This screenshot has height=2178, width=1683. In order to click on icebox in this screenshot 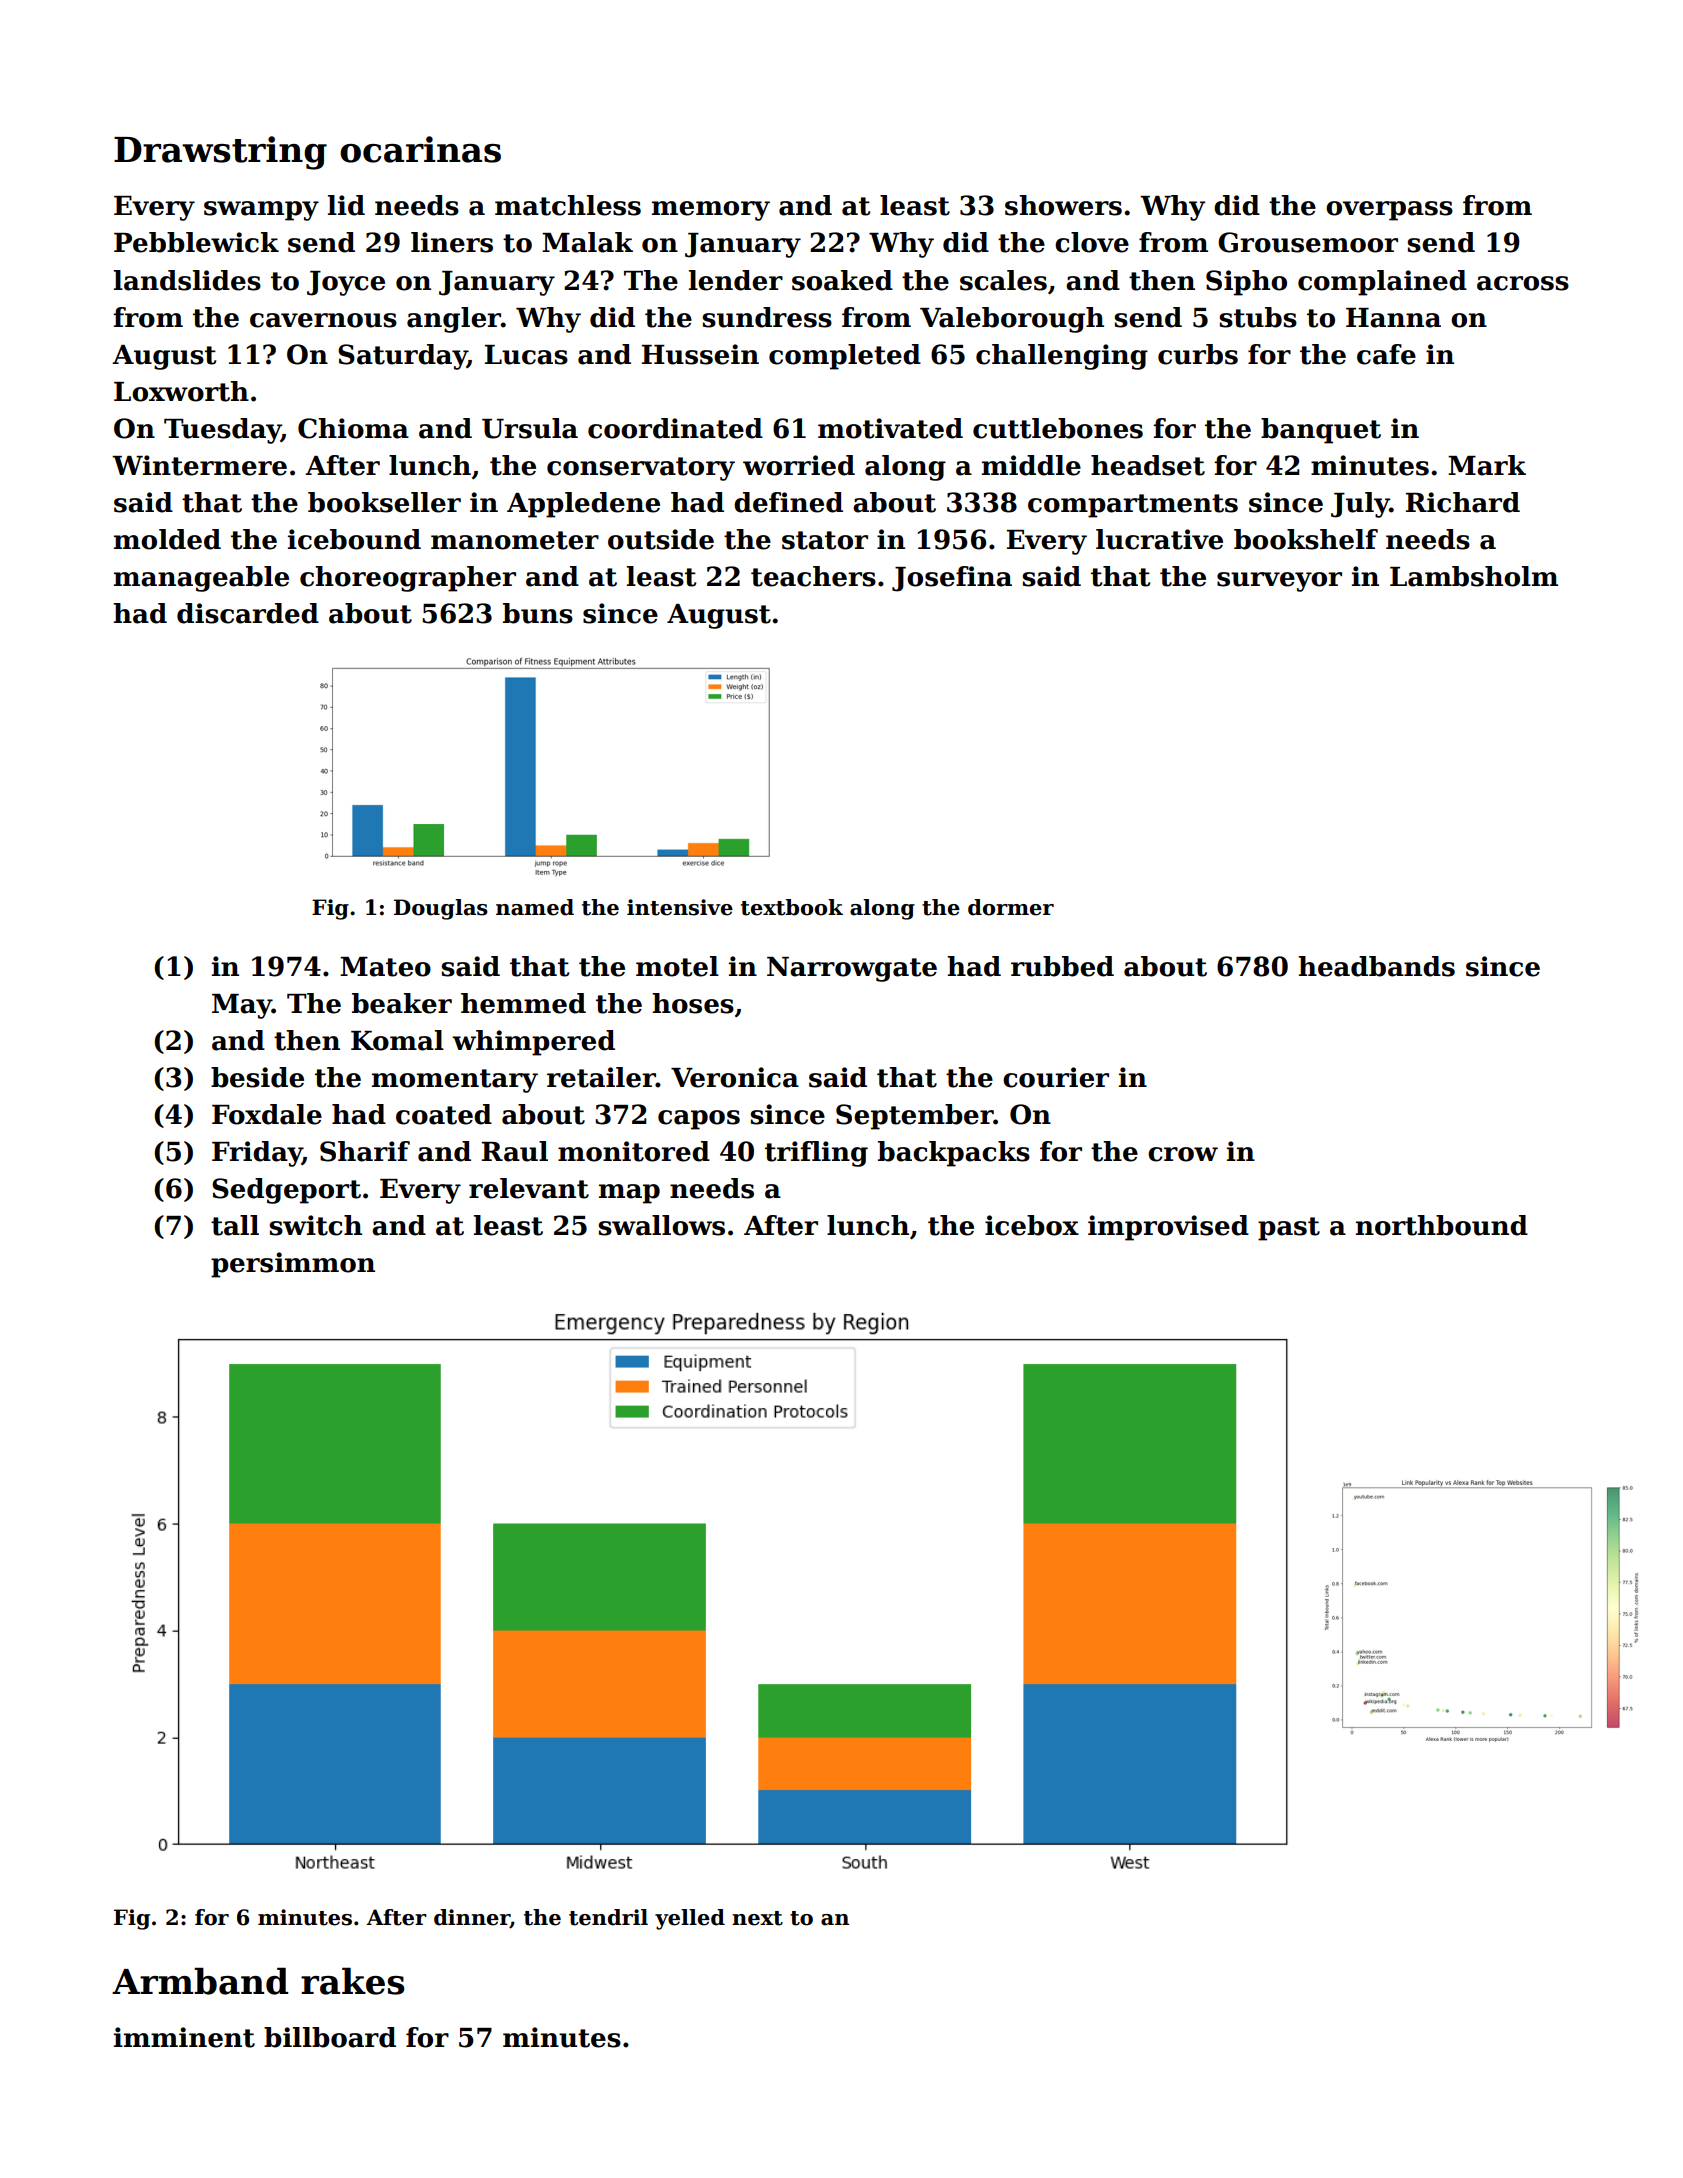, I will do `click(1032, 1225)`.
